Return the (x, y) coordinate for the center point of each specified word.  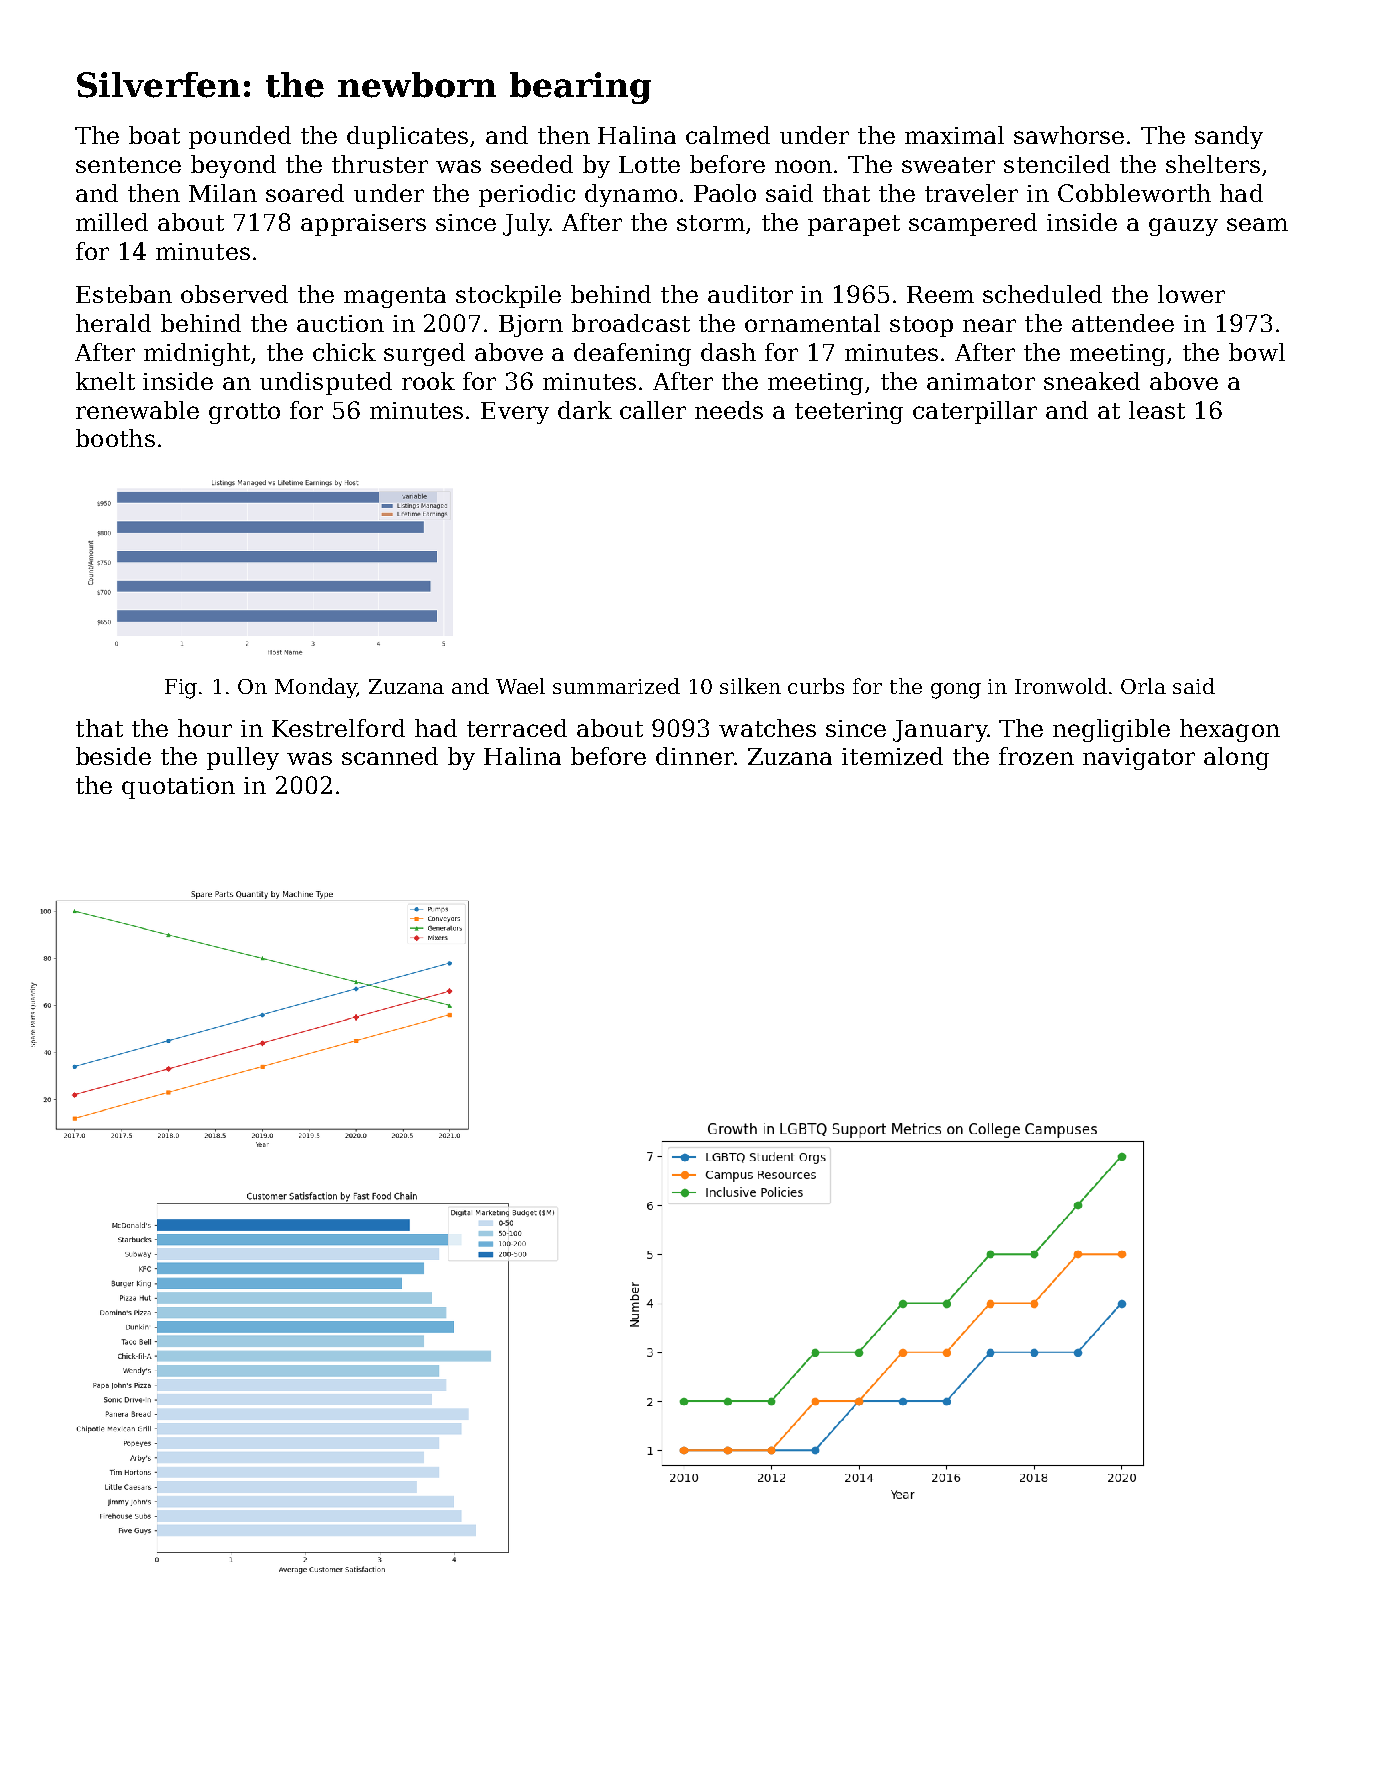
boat (154, 135)
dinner (695, 756)
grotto (244, 413)
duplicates (407, 137)
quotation (178, 788)
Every (515, 413)
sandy (1229, 137)
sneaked (1092, 381)
